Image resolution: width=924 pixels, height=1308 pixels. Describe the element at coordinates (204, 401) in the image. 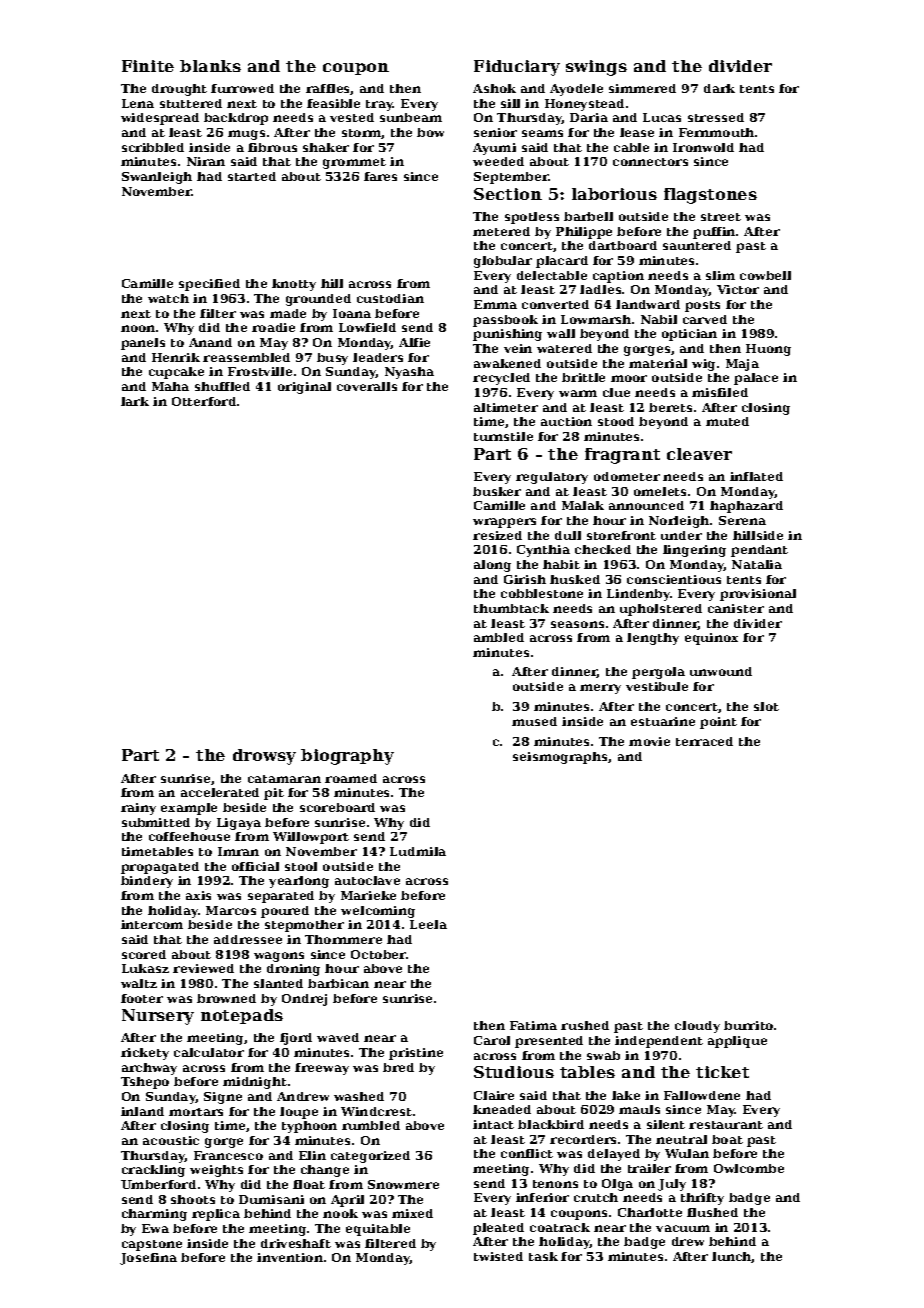

I see `Otterford` at that location.
